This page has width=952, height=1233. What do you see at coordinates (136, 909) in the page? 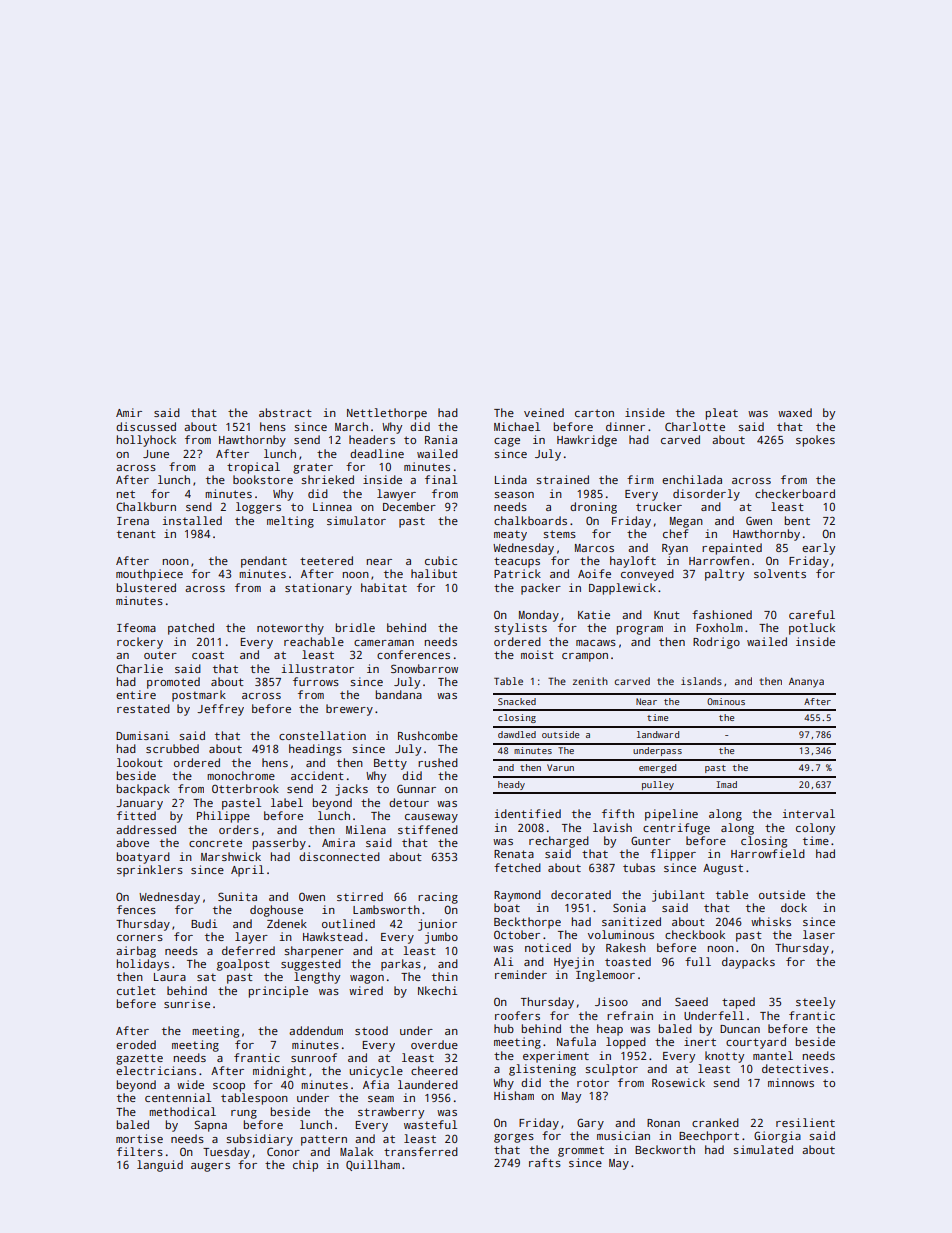
I see `fences` at bounding box center [136, 909].
